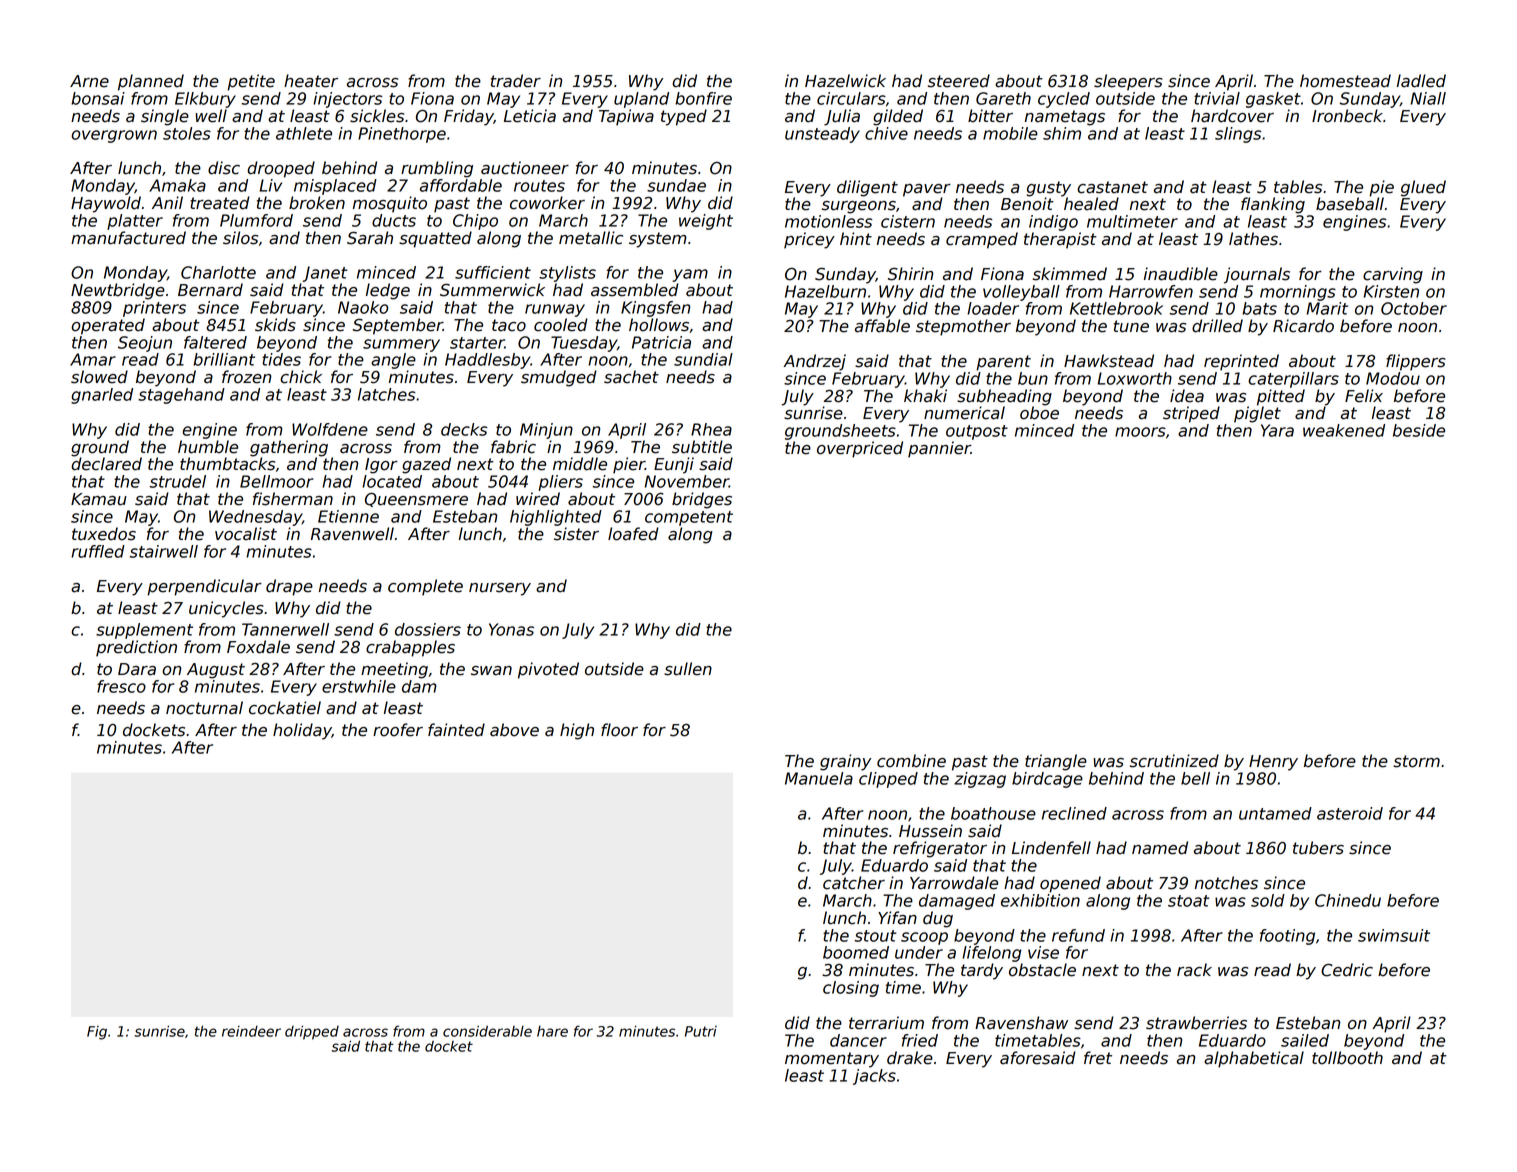 This screenshot has height=1172, width=1517. Describe the element at coordinates (89, 81) in the screenshot. I see `Arne` at that location.
